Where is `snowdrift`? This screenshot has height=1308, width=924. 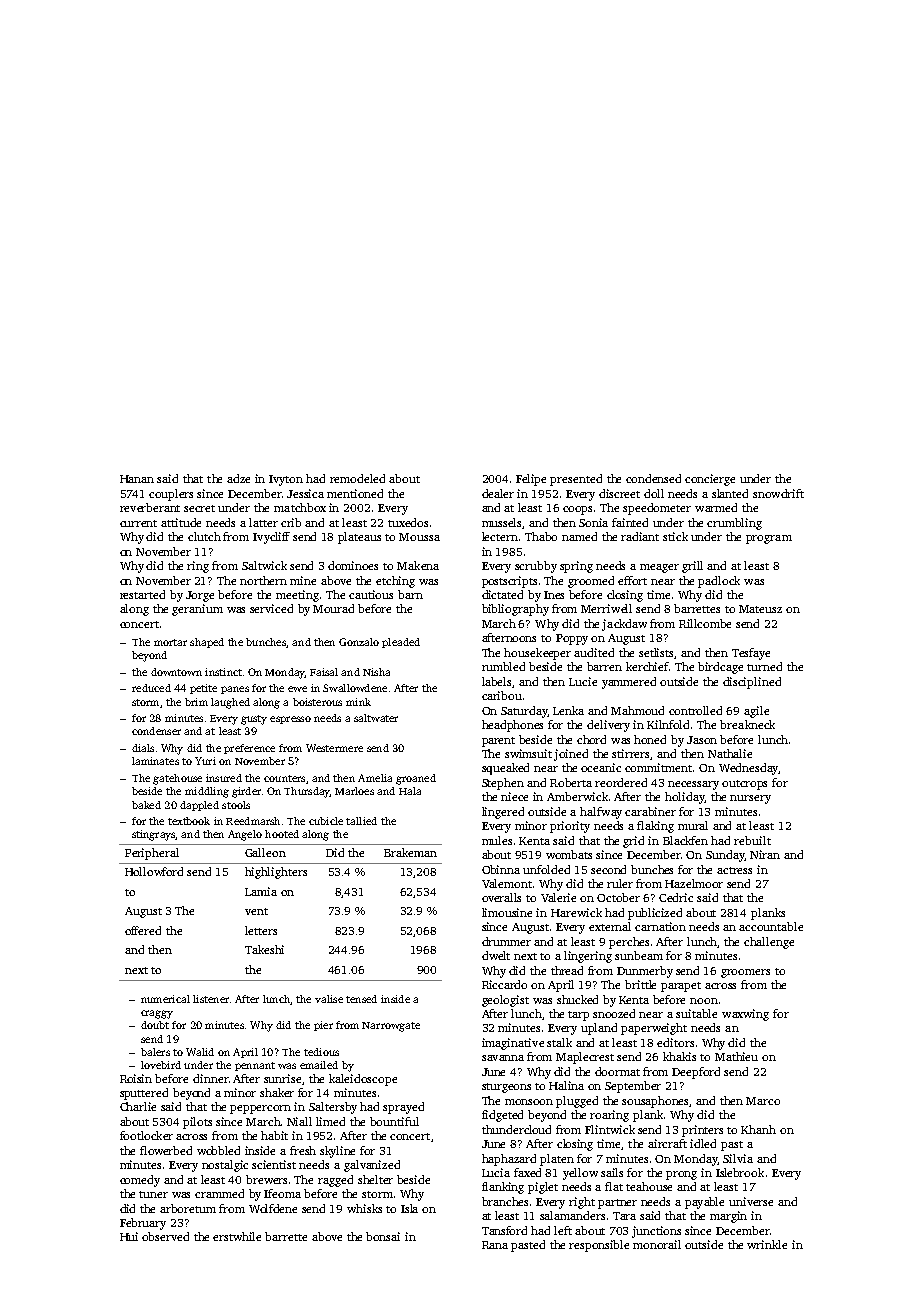
snowdrift is located at coordinates (778, 493).
